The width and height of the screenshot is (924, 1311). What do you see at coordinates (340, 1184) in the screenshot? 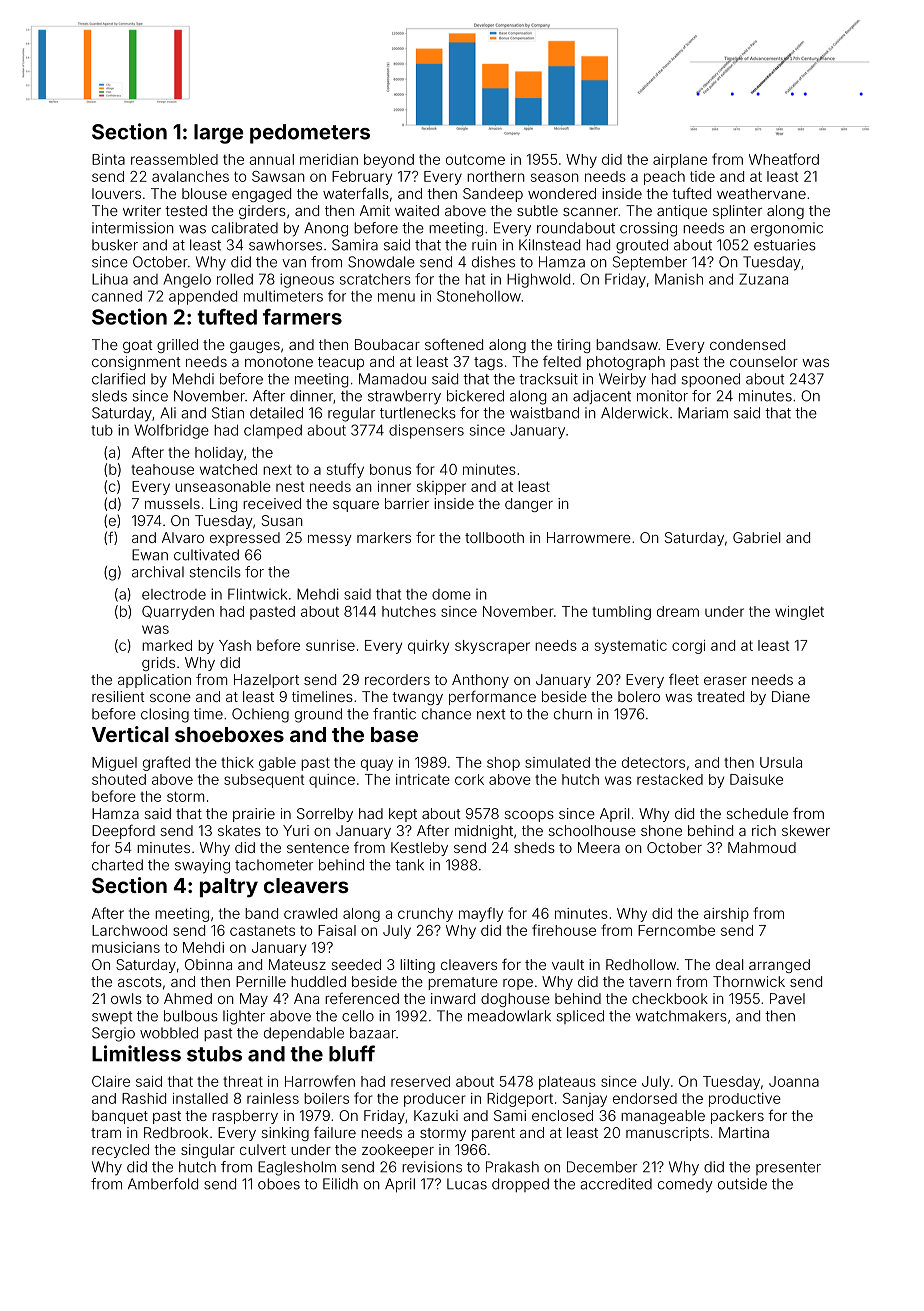
I see `Eilidh` at bounding box center [340, 1184].
